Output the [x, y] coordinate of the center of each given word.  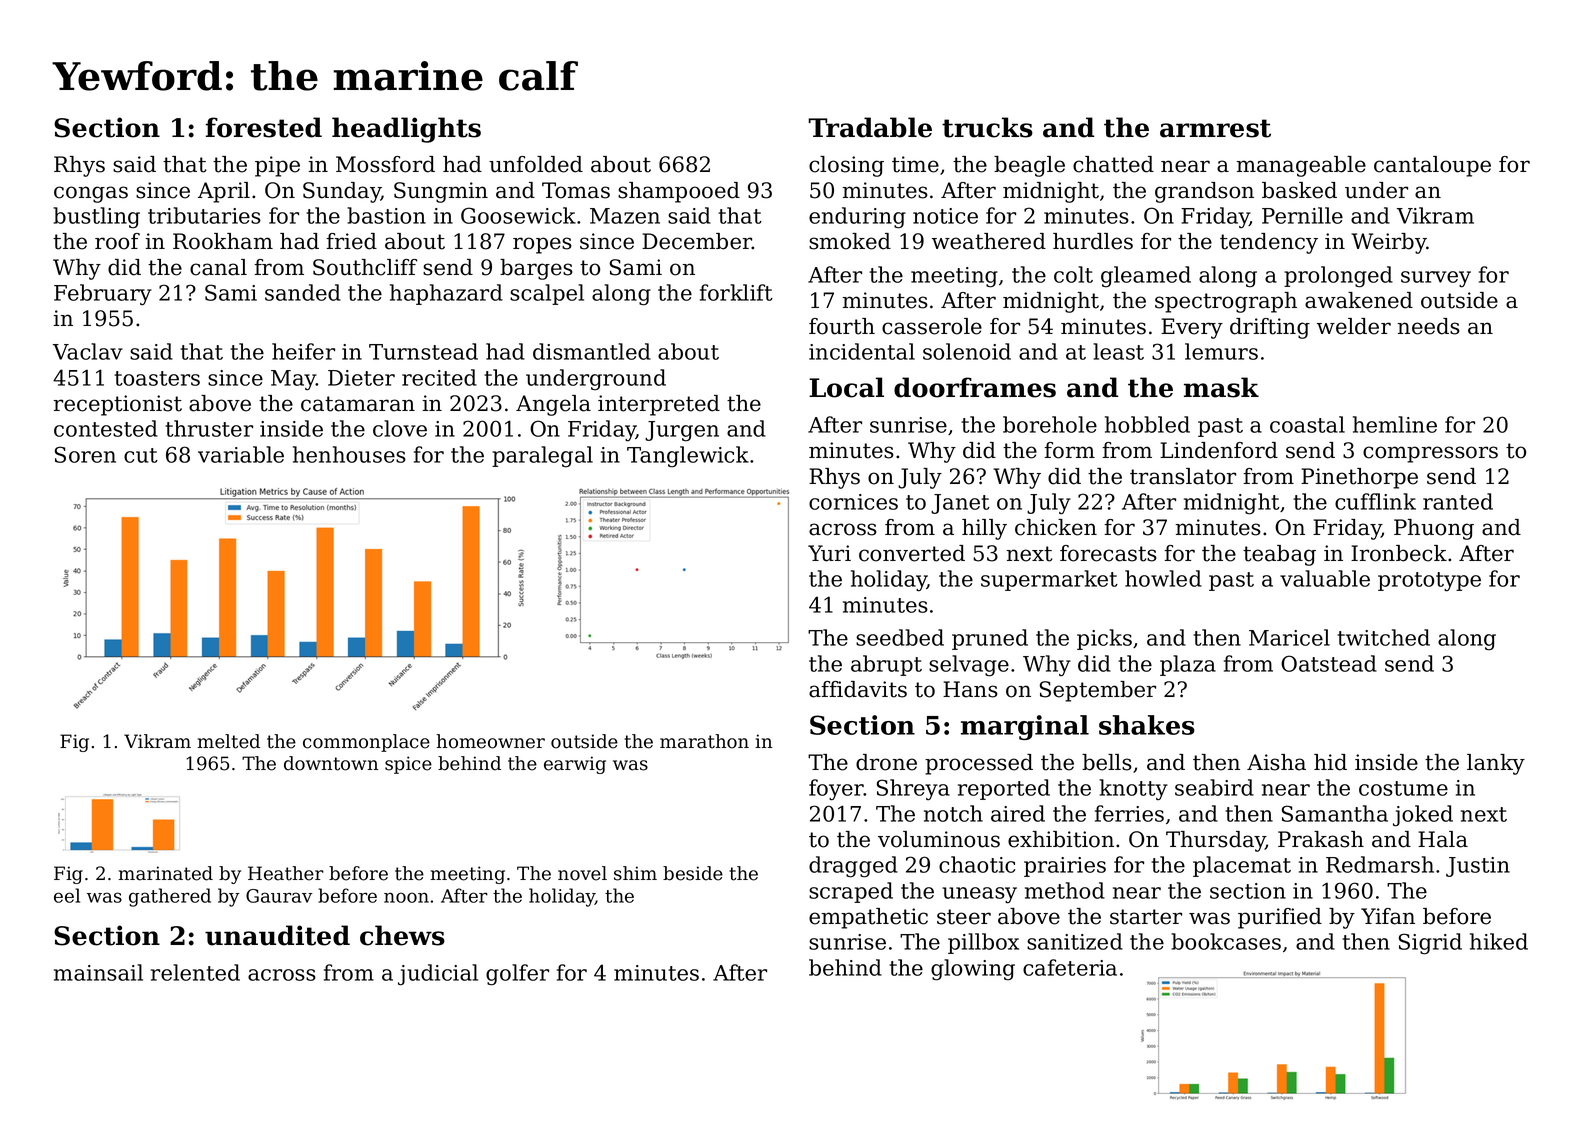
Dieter [361, 378]
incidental [862, 351]
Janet [960, 504]
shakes [1147, 725]
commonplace [366, 743]
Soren [85, 454]
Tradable [870, 127]
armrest [1215, 128]
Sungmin [441, 192]
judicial [438, 975]
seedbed [900, 637]
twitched [1383, 637]
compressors [1430, 454]
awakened [1359, 300]
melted [229, 741]
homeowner [490, 741]
